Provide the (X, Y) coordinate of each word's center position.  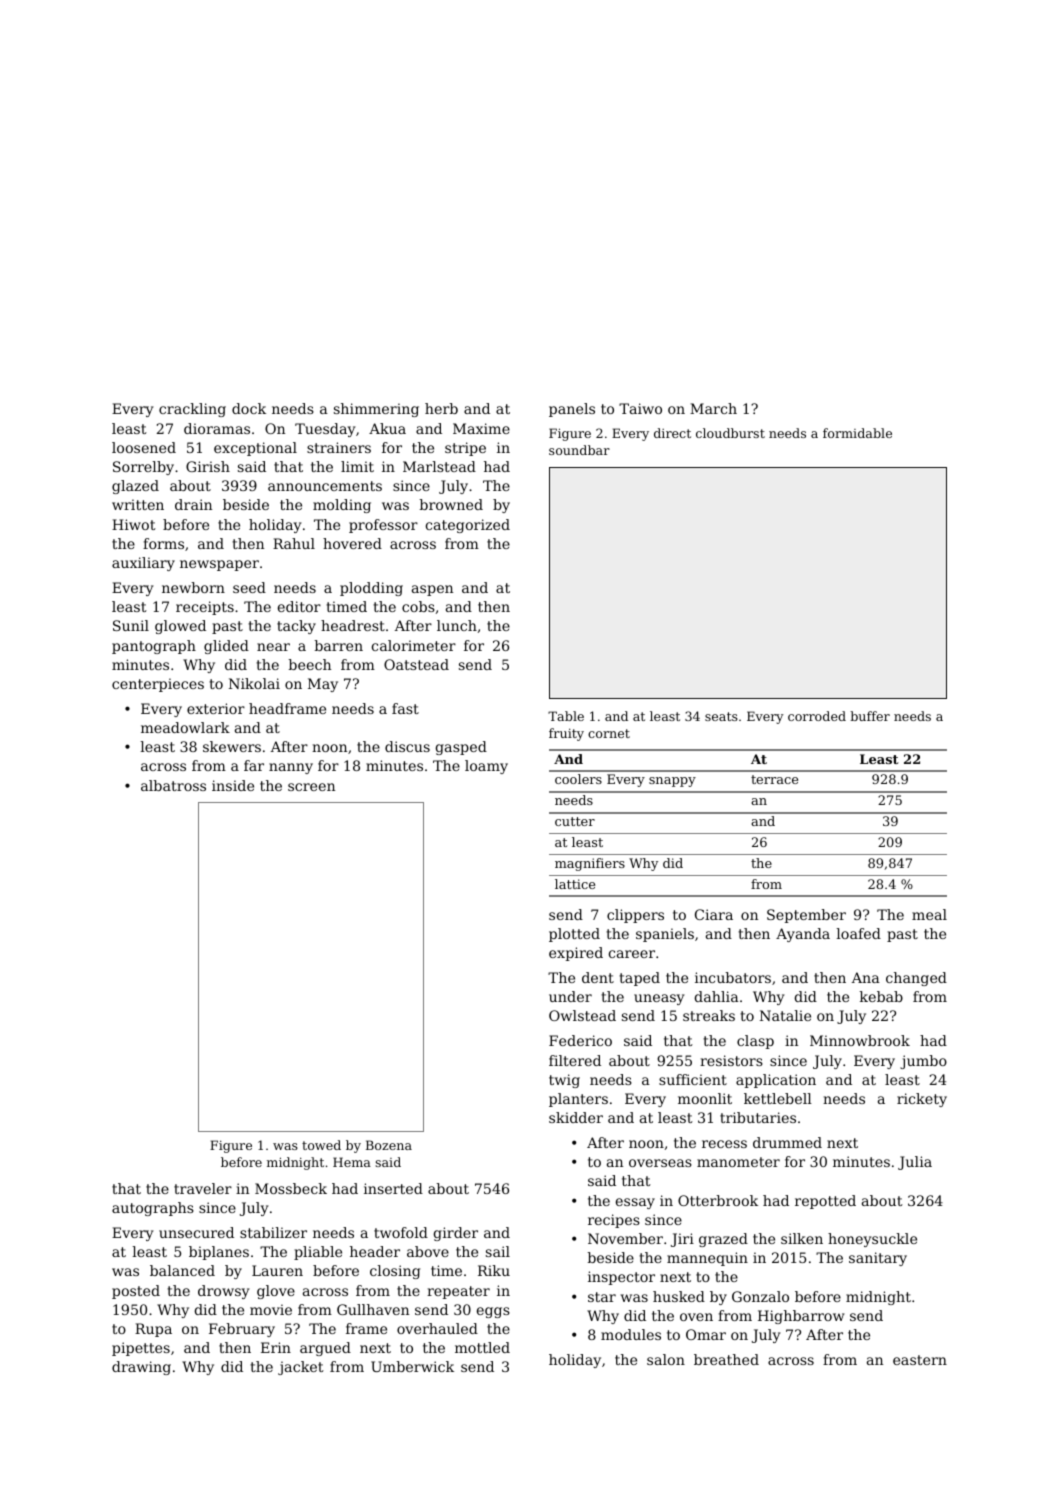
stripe (465, 449)
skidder (576, 1117)
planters (578, 1100)
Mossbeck (291, 1188)
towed (321, 1145)
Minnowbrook (860, 1040)
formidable (857, 433)
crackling (192, 410)
